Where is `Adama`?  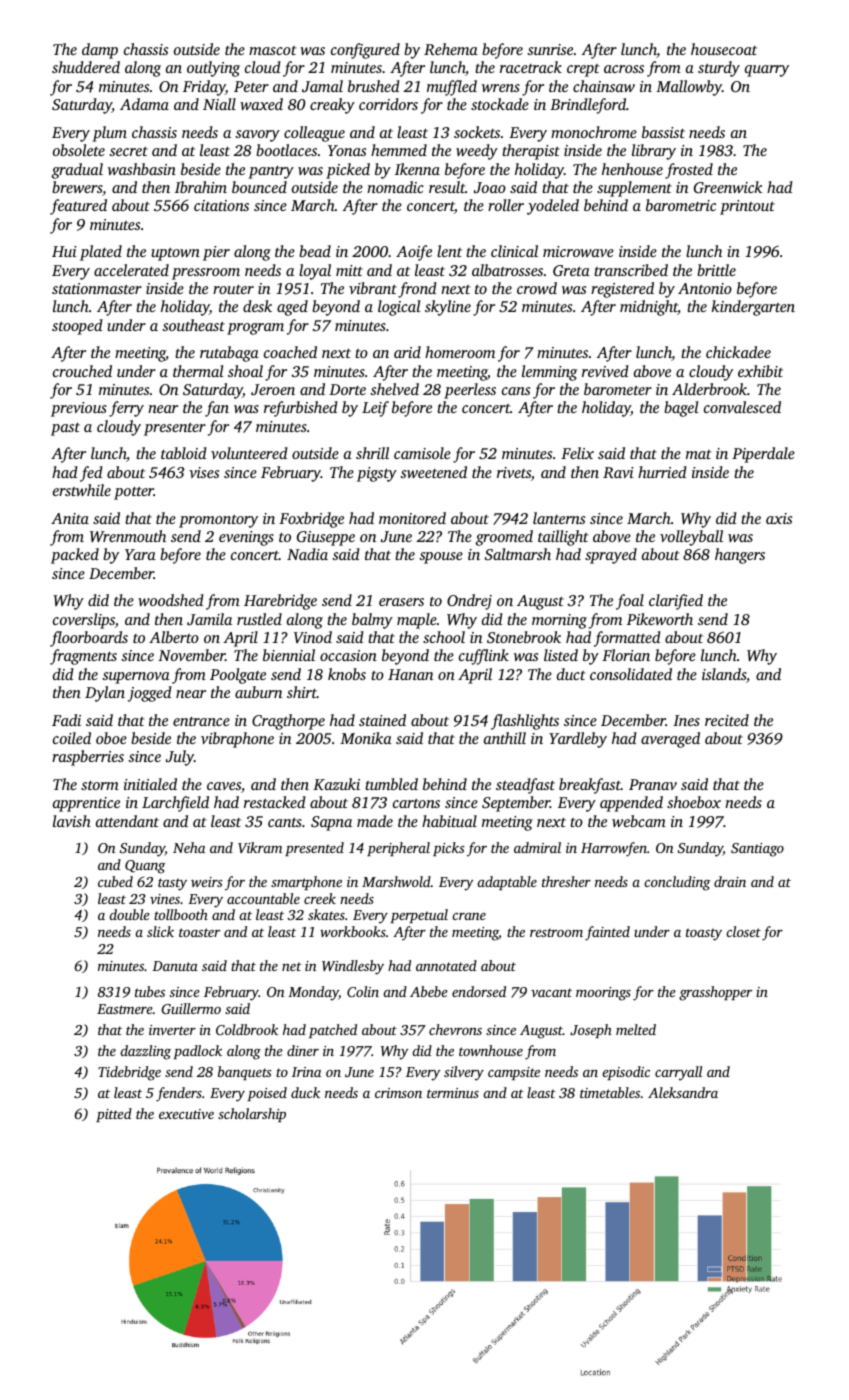 Adama is located at coordinates (144, 104).
